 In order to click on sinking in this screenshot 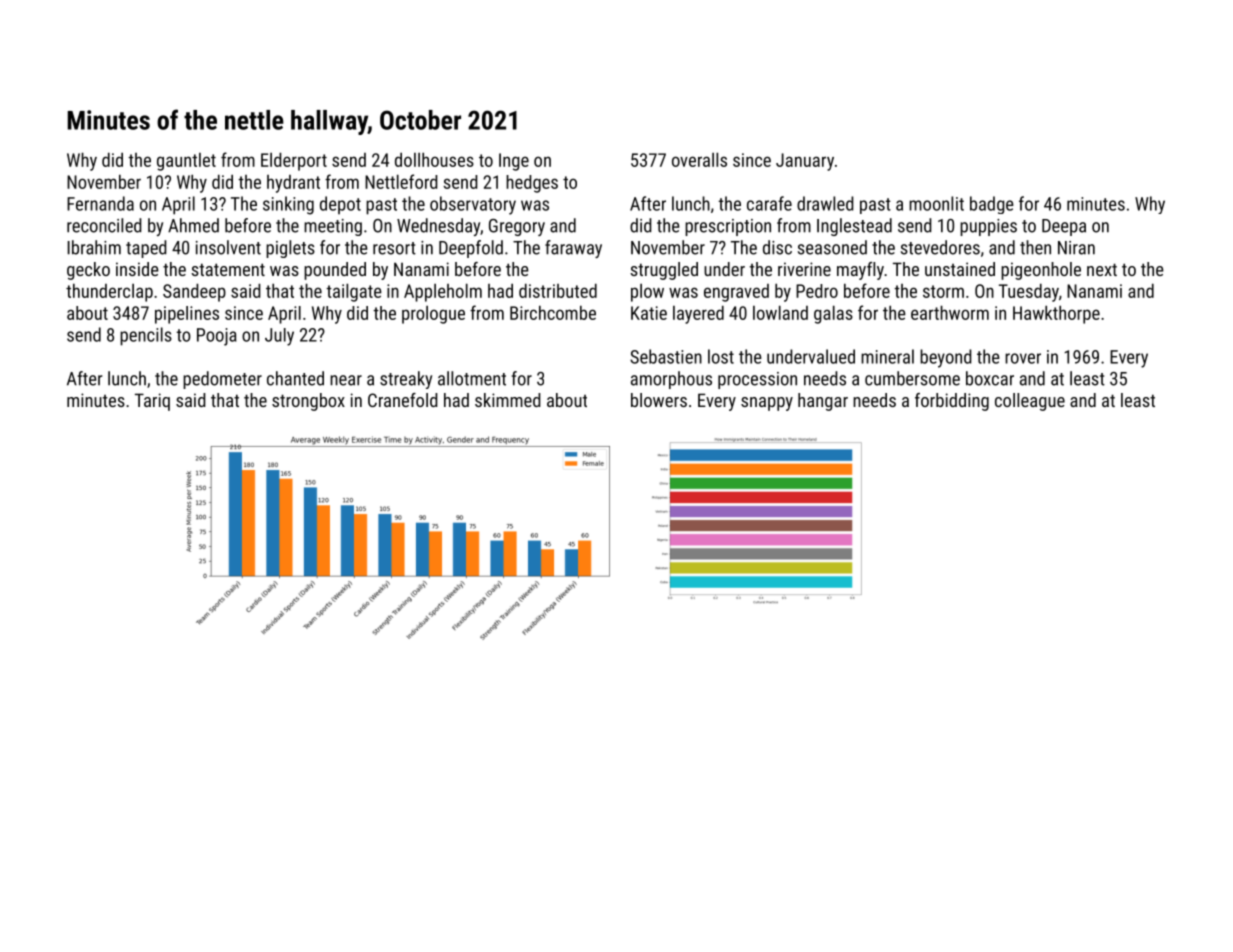, I will do `click(288, 205)`.
